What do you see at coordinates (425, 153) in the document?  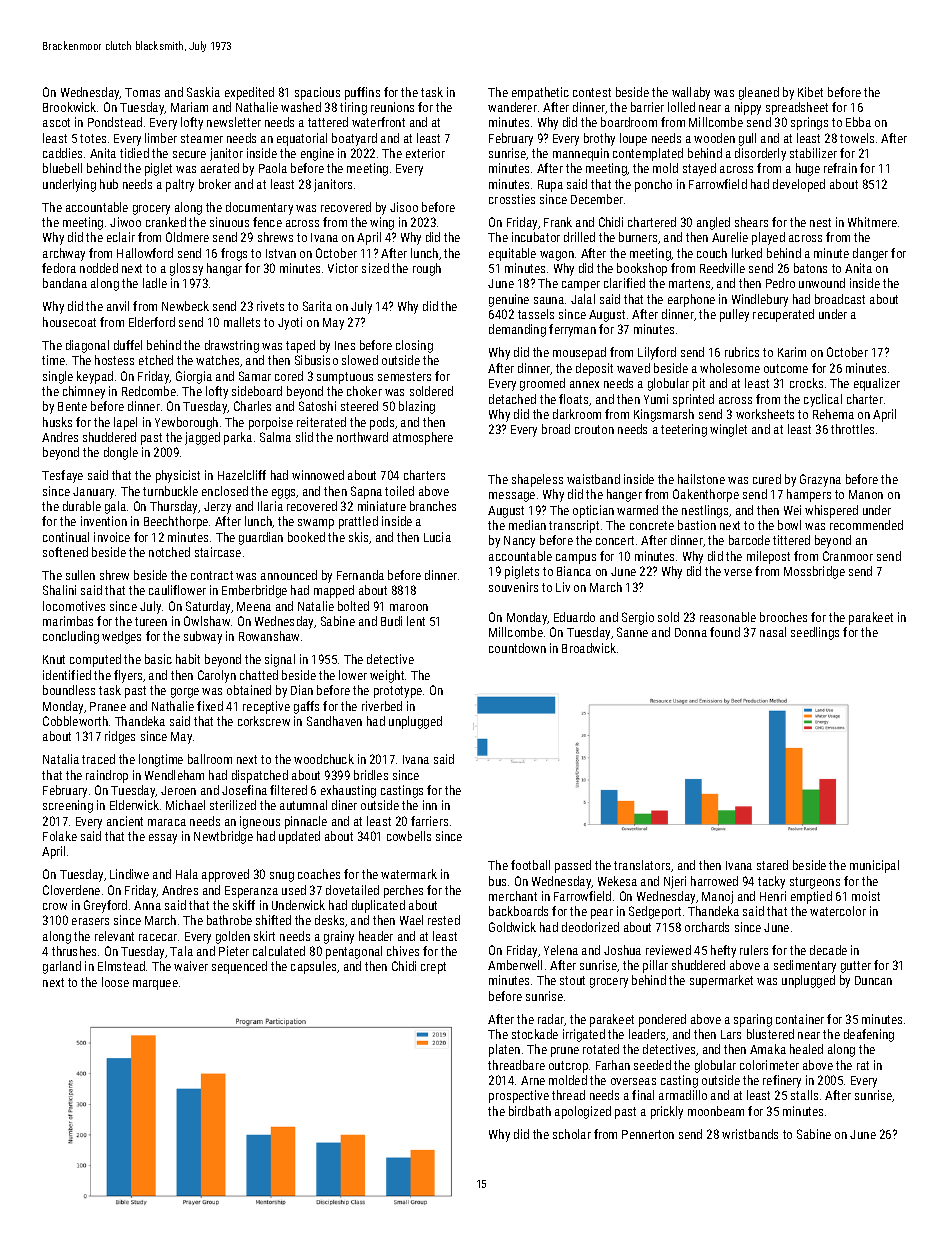 I see `exterior` at bounding box center [425, 153].
